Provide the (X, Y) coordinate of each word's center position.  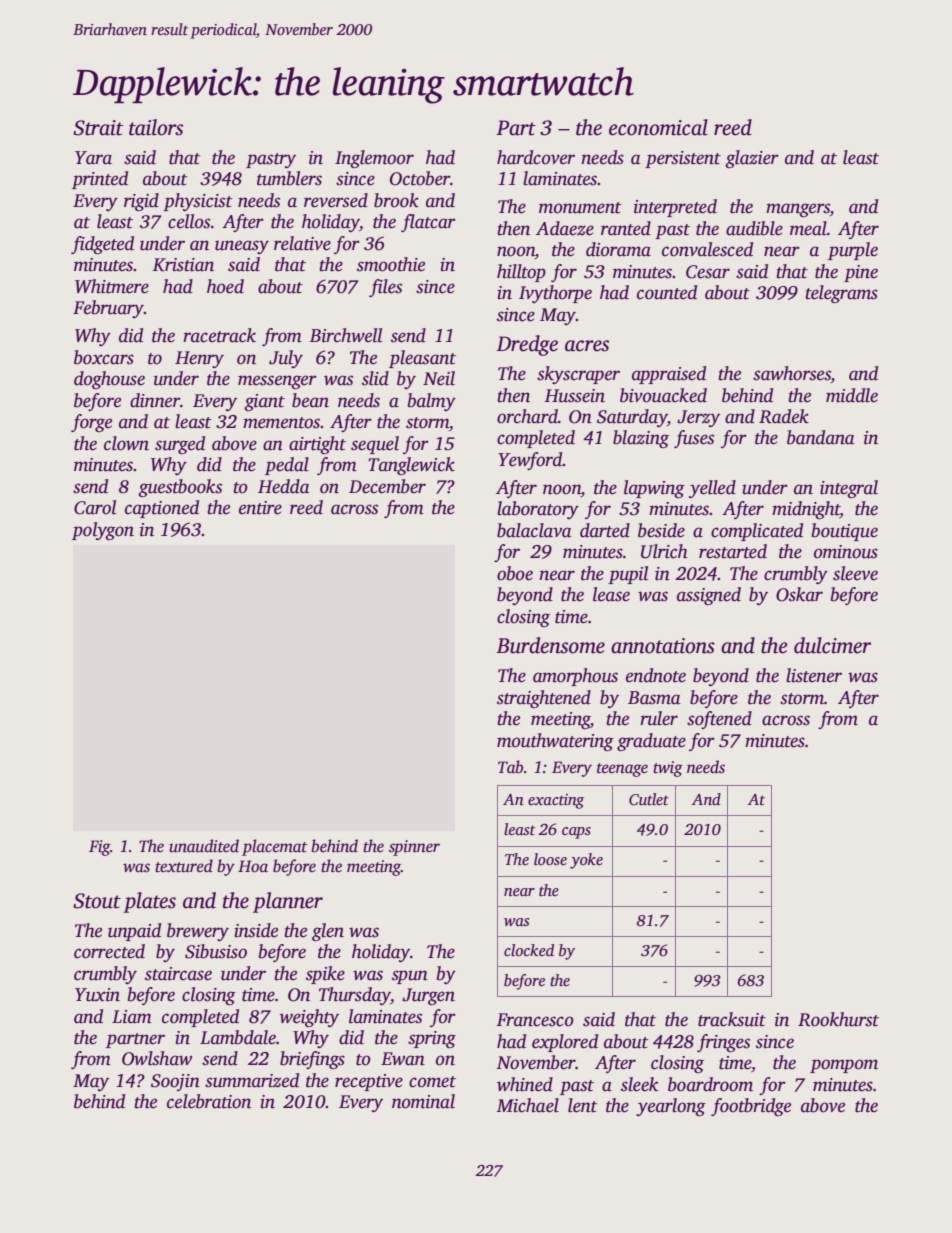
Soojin (175, 1082)
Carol (95, 507)
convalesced (707, 249)
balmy (431, 402)
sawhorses (792, 374)
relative (302, 243)
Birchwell (345, 335)
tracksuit (732, 1019)
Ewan (403, 1059)
